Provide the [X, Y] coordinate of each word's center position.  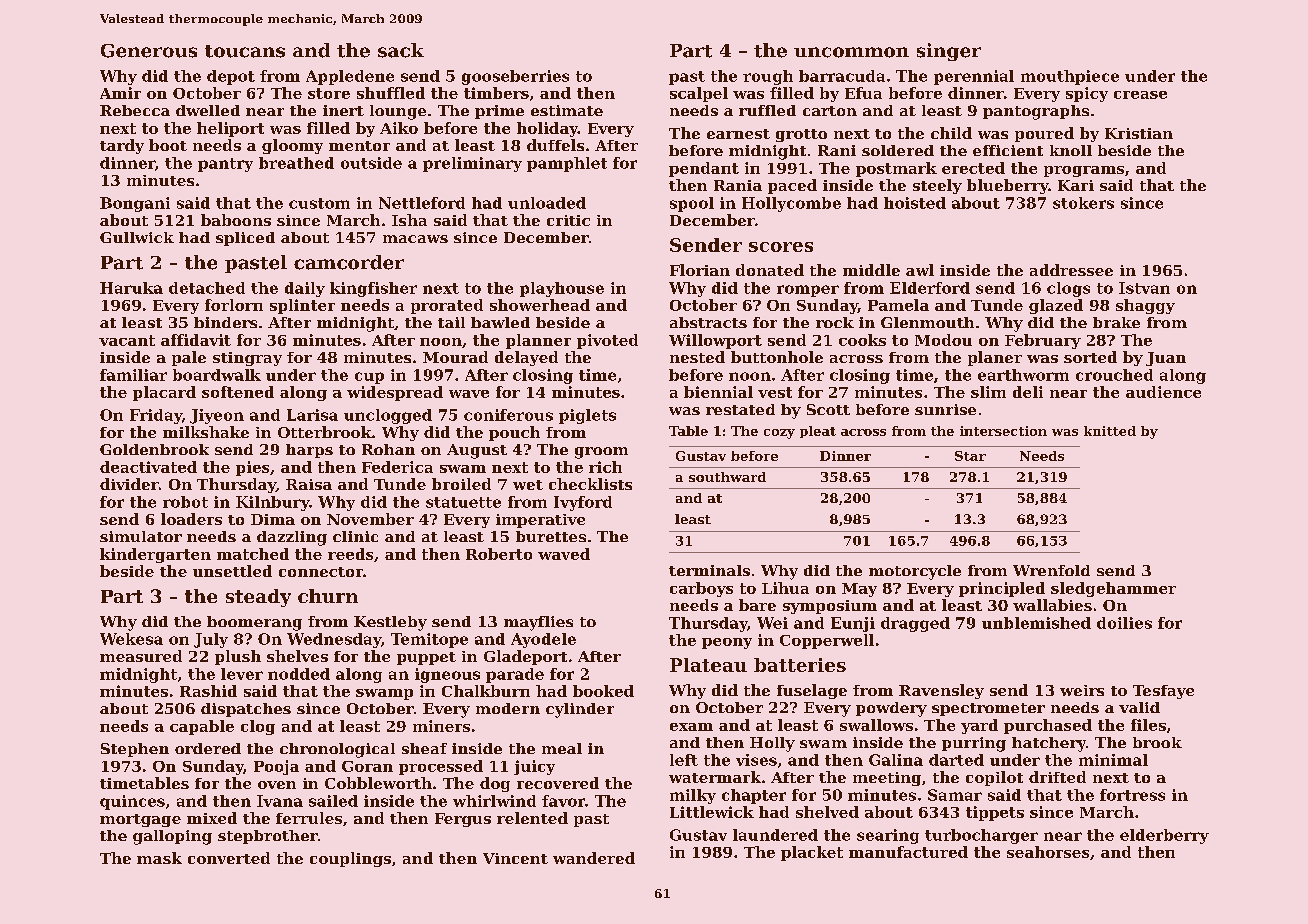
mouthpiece [1070, 77]
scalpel [699, 94]
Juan [1166, 359]
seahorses [1048, 852]
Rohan [388, 449]
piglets [587, 416]
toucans [245, 51]
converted [229, 858]
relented [532, 818]
